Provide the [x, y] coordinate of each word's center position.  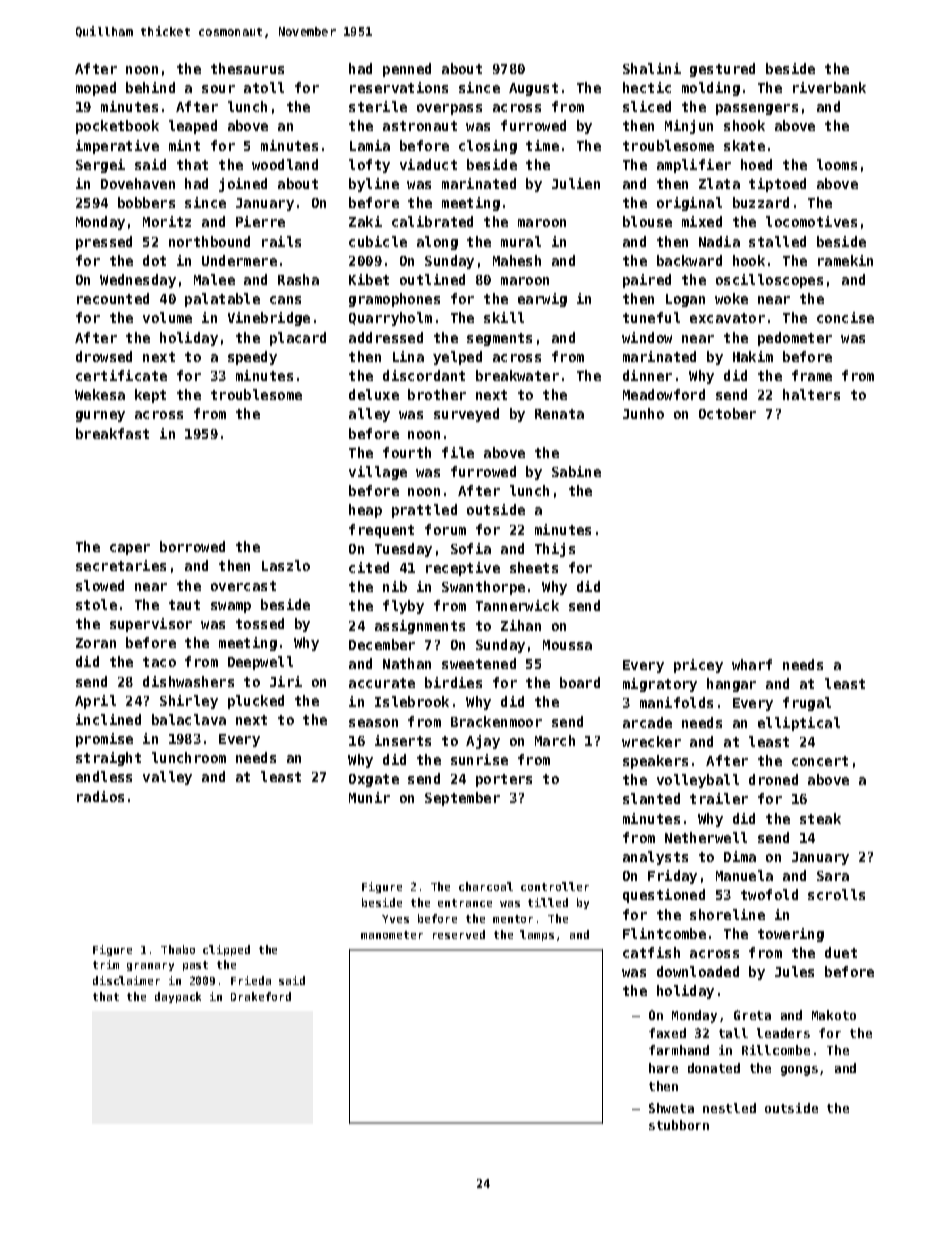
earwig [542, 300]
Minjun [689, 127]
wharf [752, 664]
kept [150, 396]
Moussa [567, 645]
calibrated [432, 221]
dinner [647, 375]
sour [218, 89]
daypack [178, 997]
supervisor [151, 625]
